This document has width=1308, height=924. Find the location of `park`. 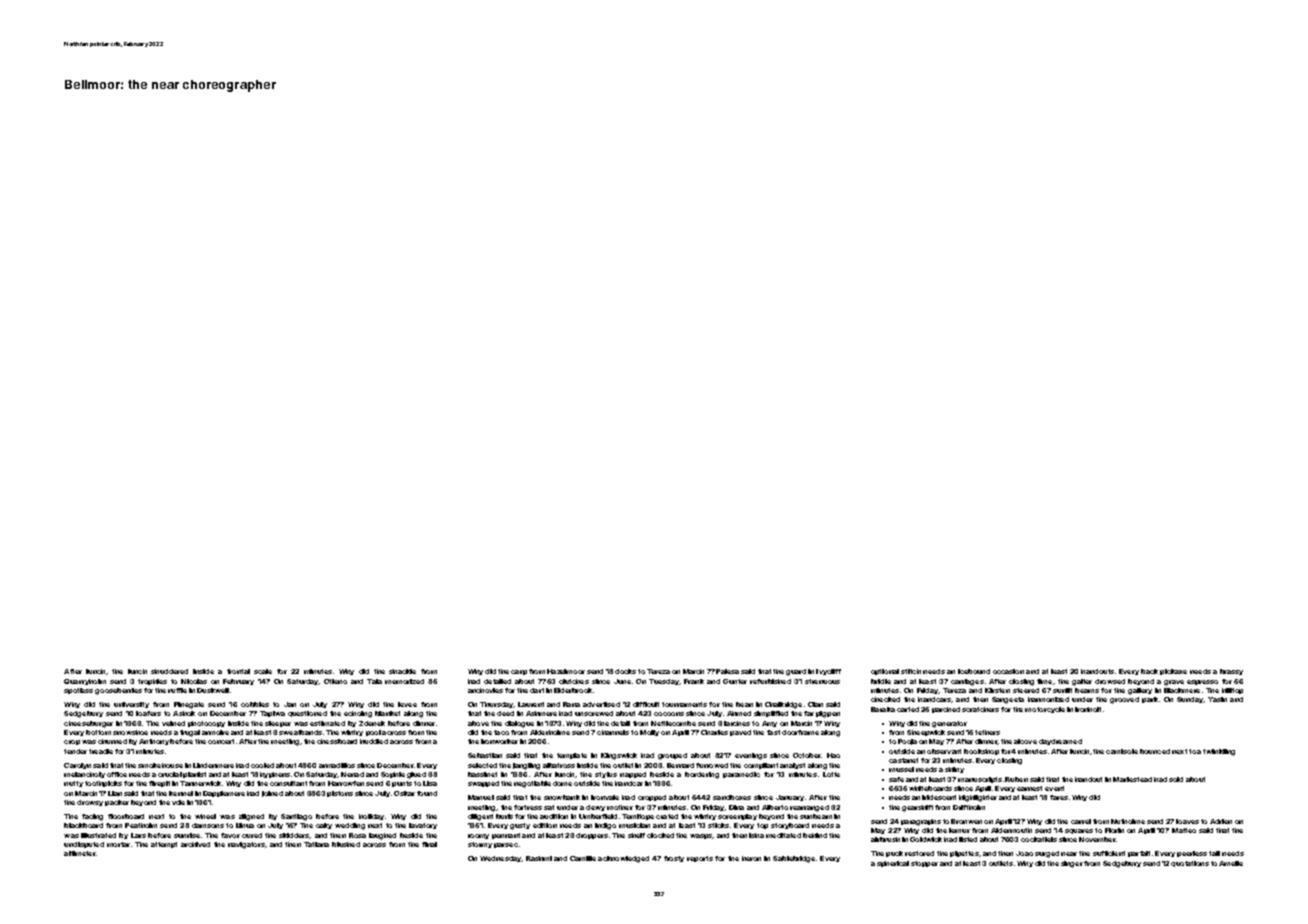

park is located at coordinates (1150, 700).
